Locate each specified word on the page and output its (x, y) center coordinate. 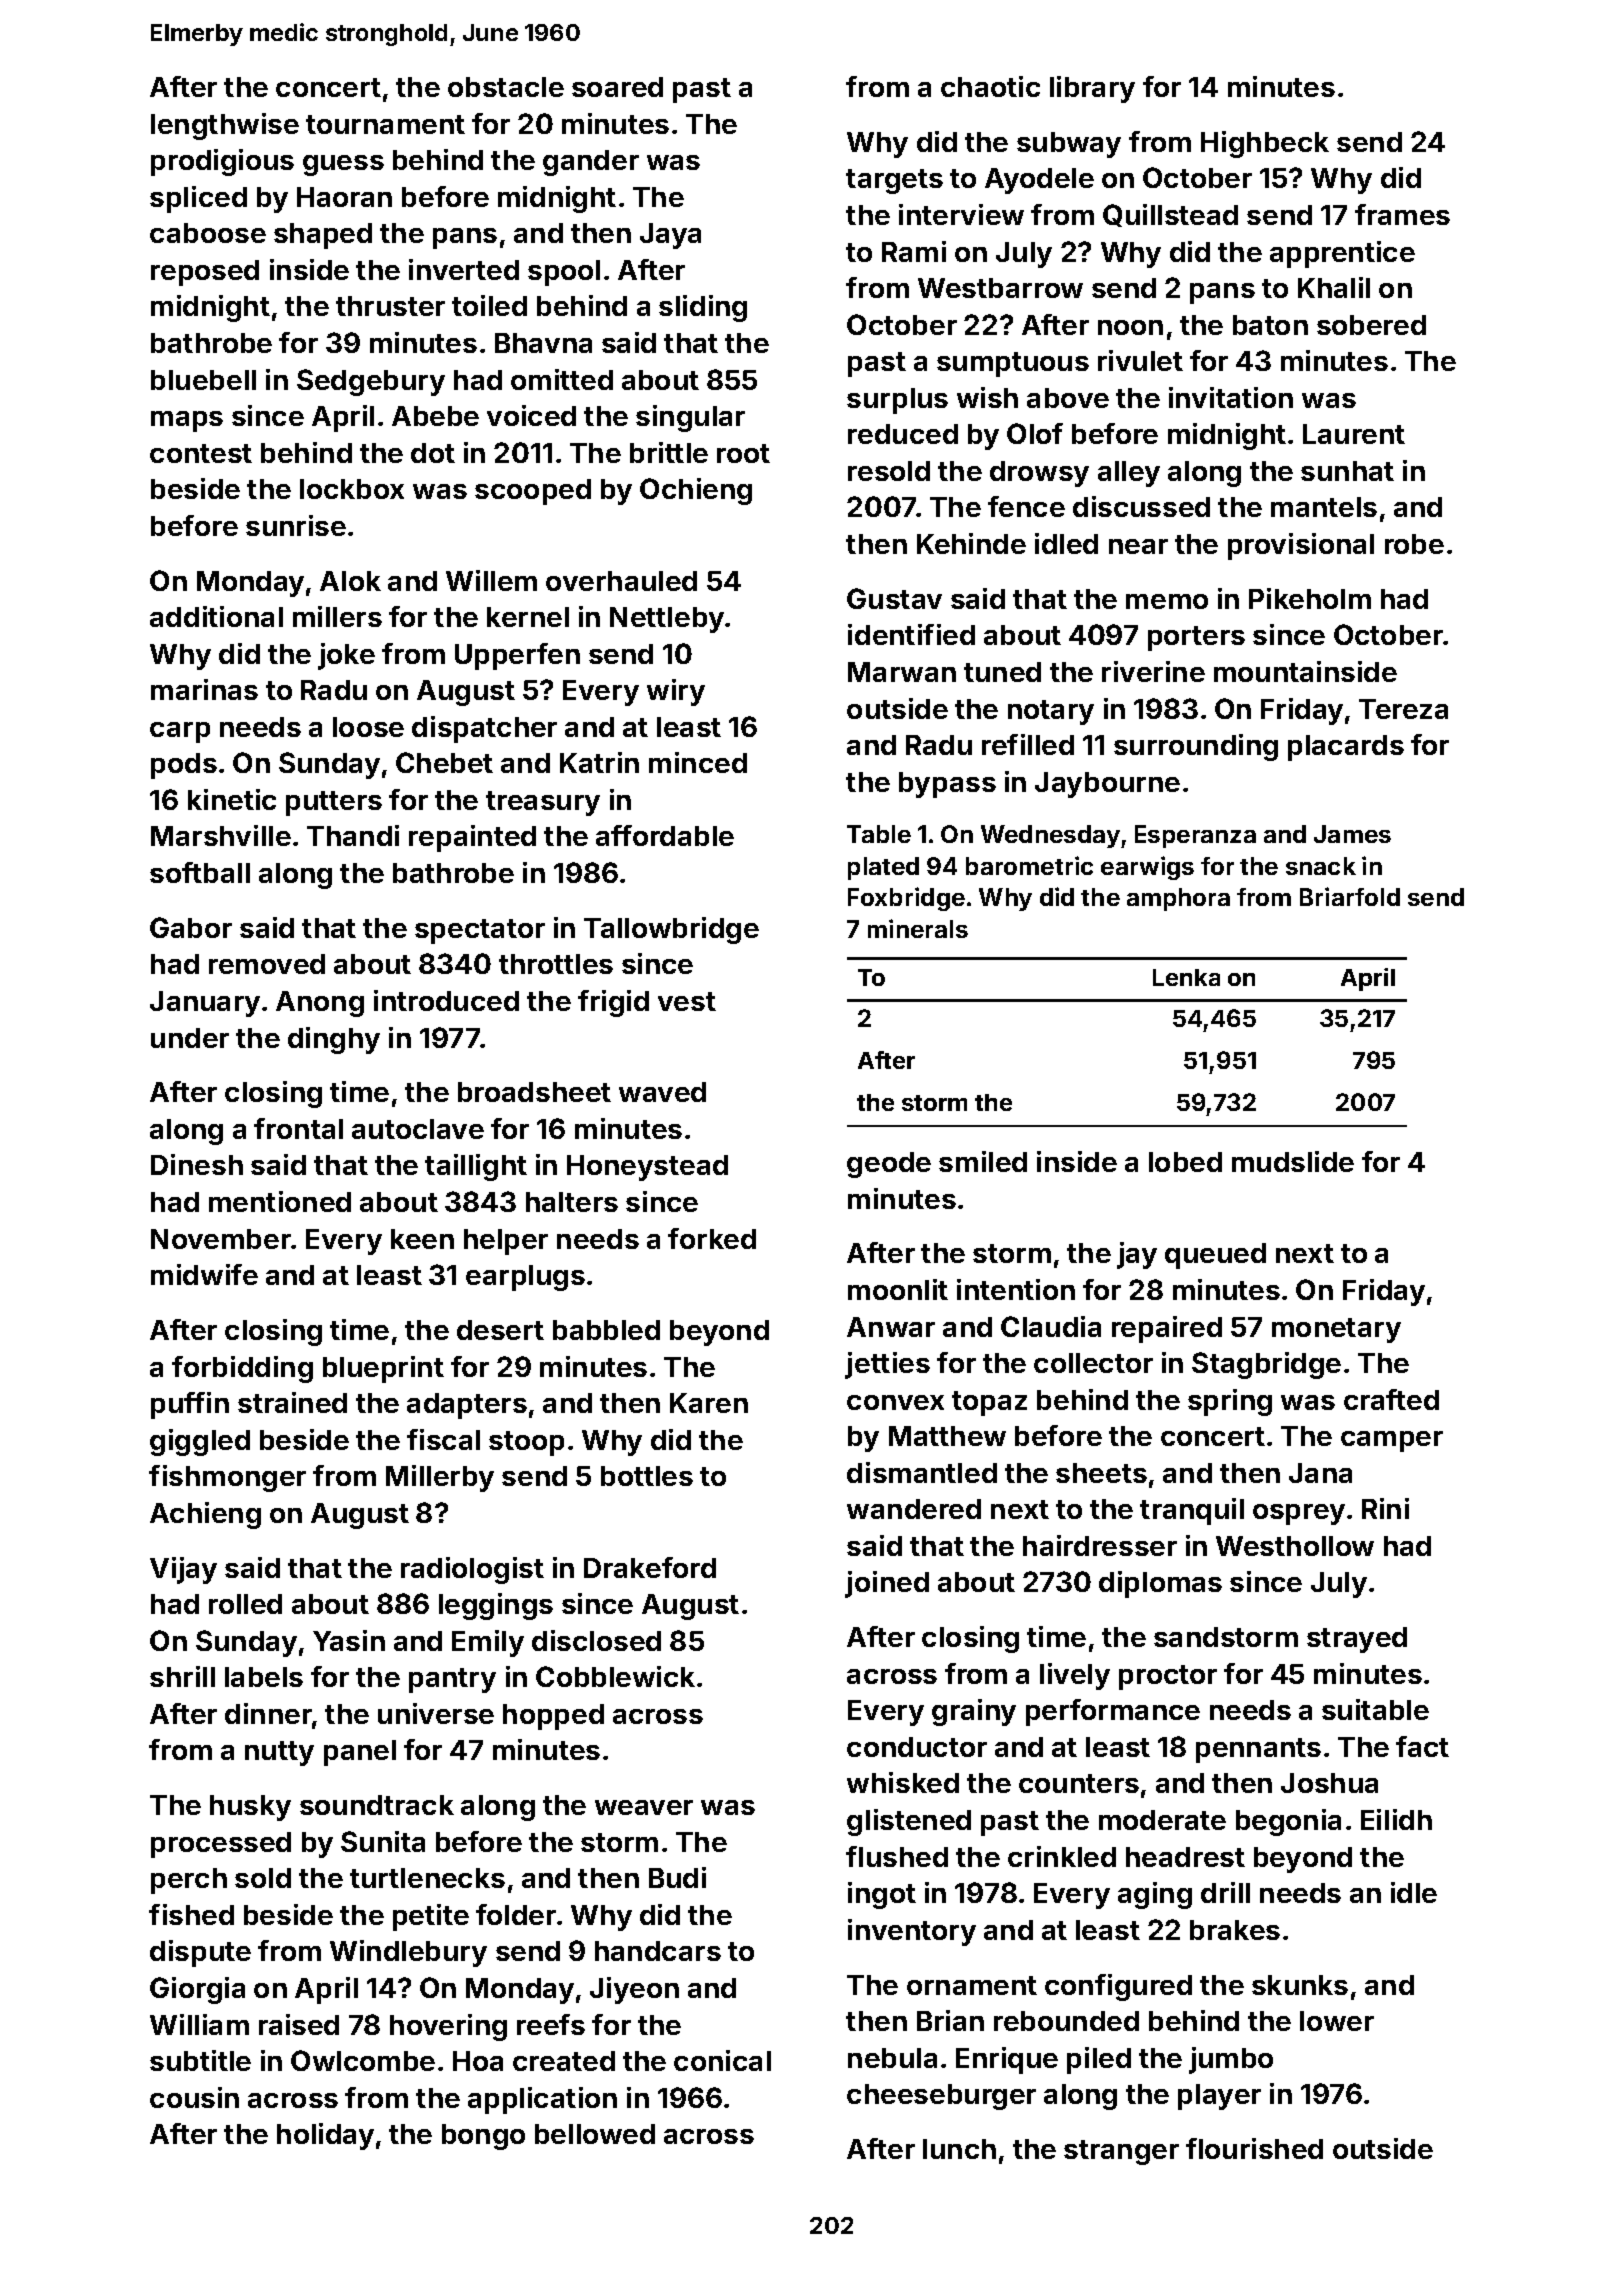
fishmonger (227, 1478)
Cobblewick (615, 1676)
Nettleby (667, 620)
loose (368, 727)
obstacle (506, 87)
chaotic (990, 86)
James (1352, 834)
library (1092, 89)
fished (191, 1914)
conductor (917, 1747)
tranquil (1192, 1511)
